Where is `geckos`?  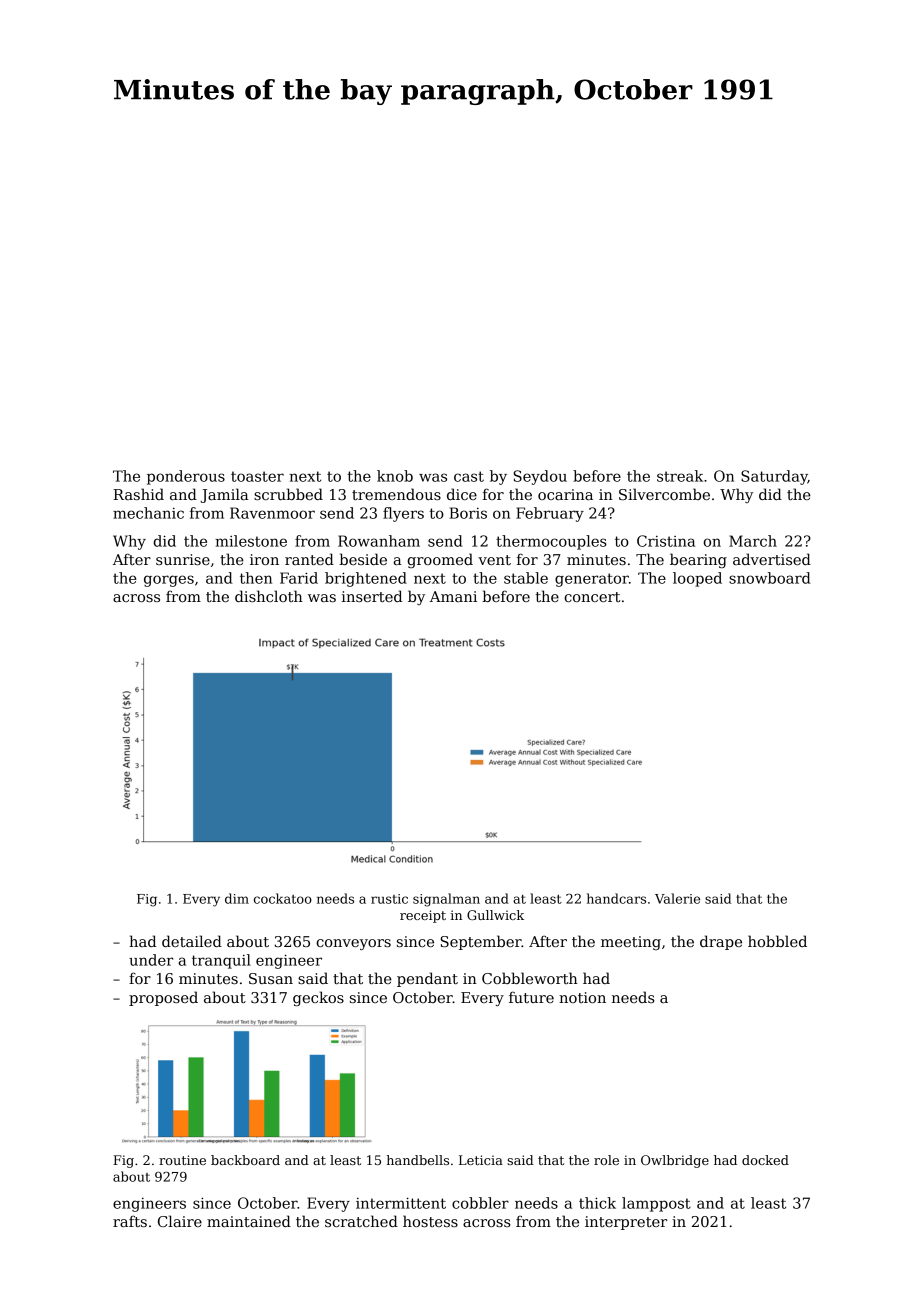
geckos is located at coordinates (318, 998).
